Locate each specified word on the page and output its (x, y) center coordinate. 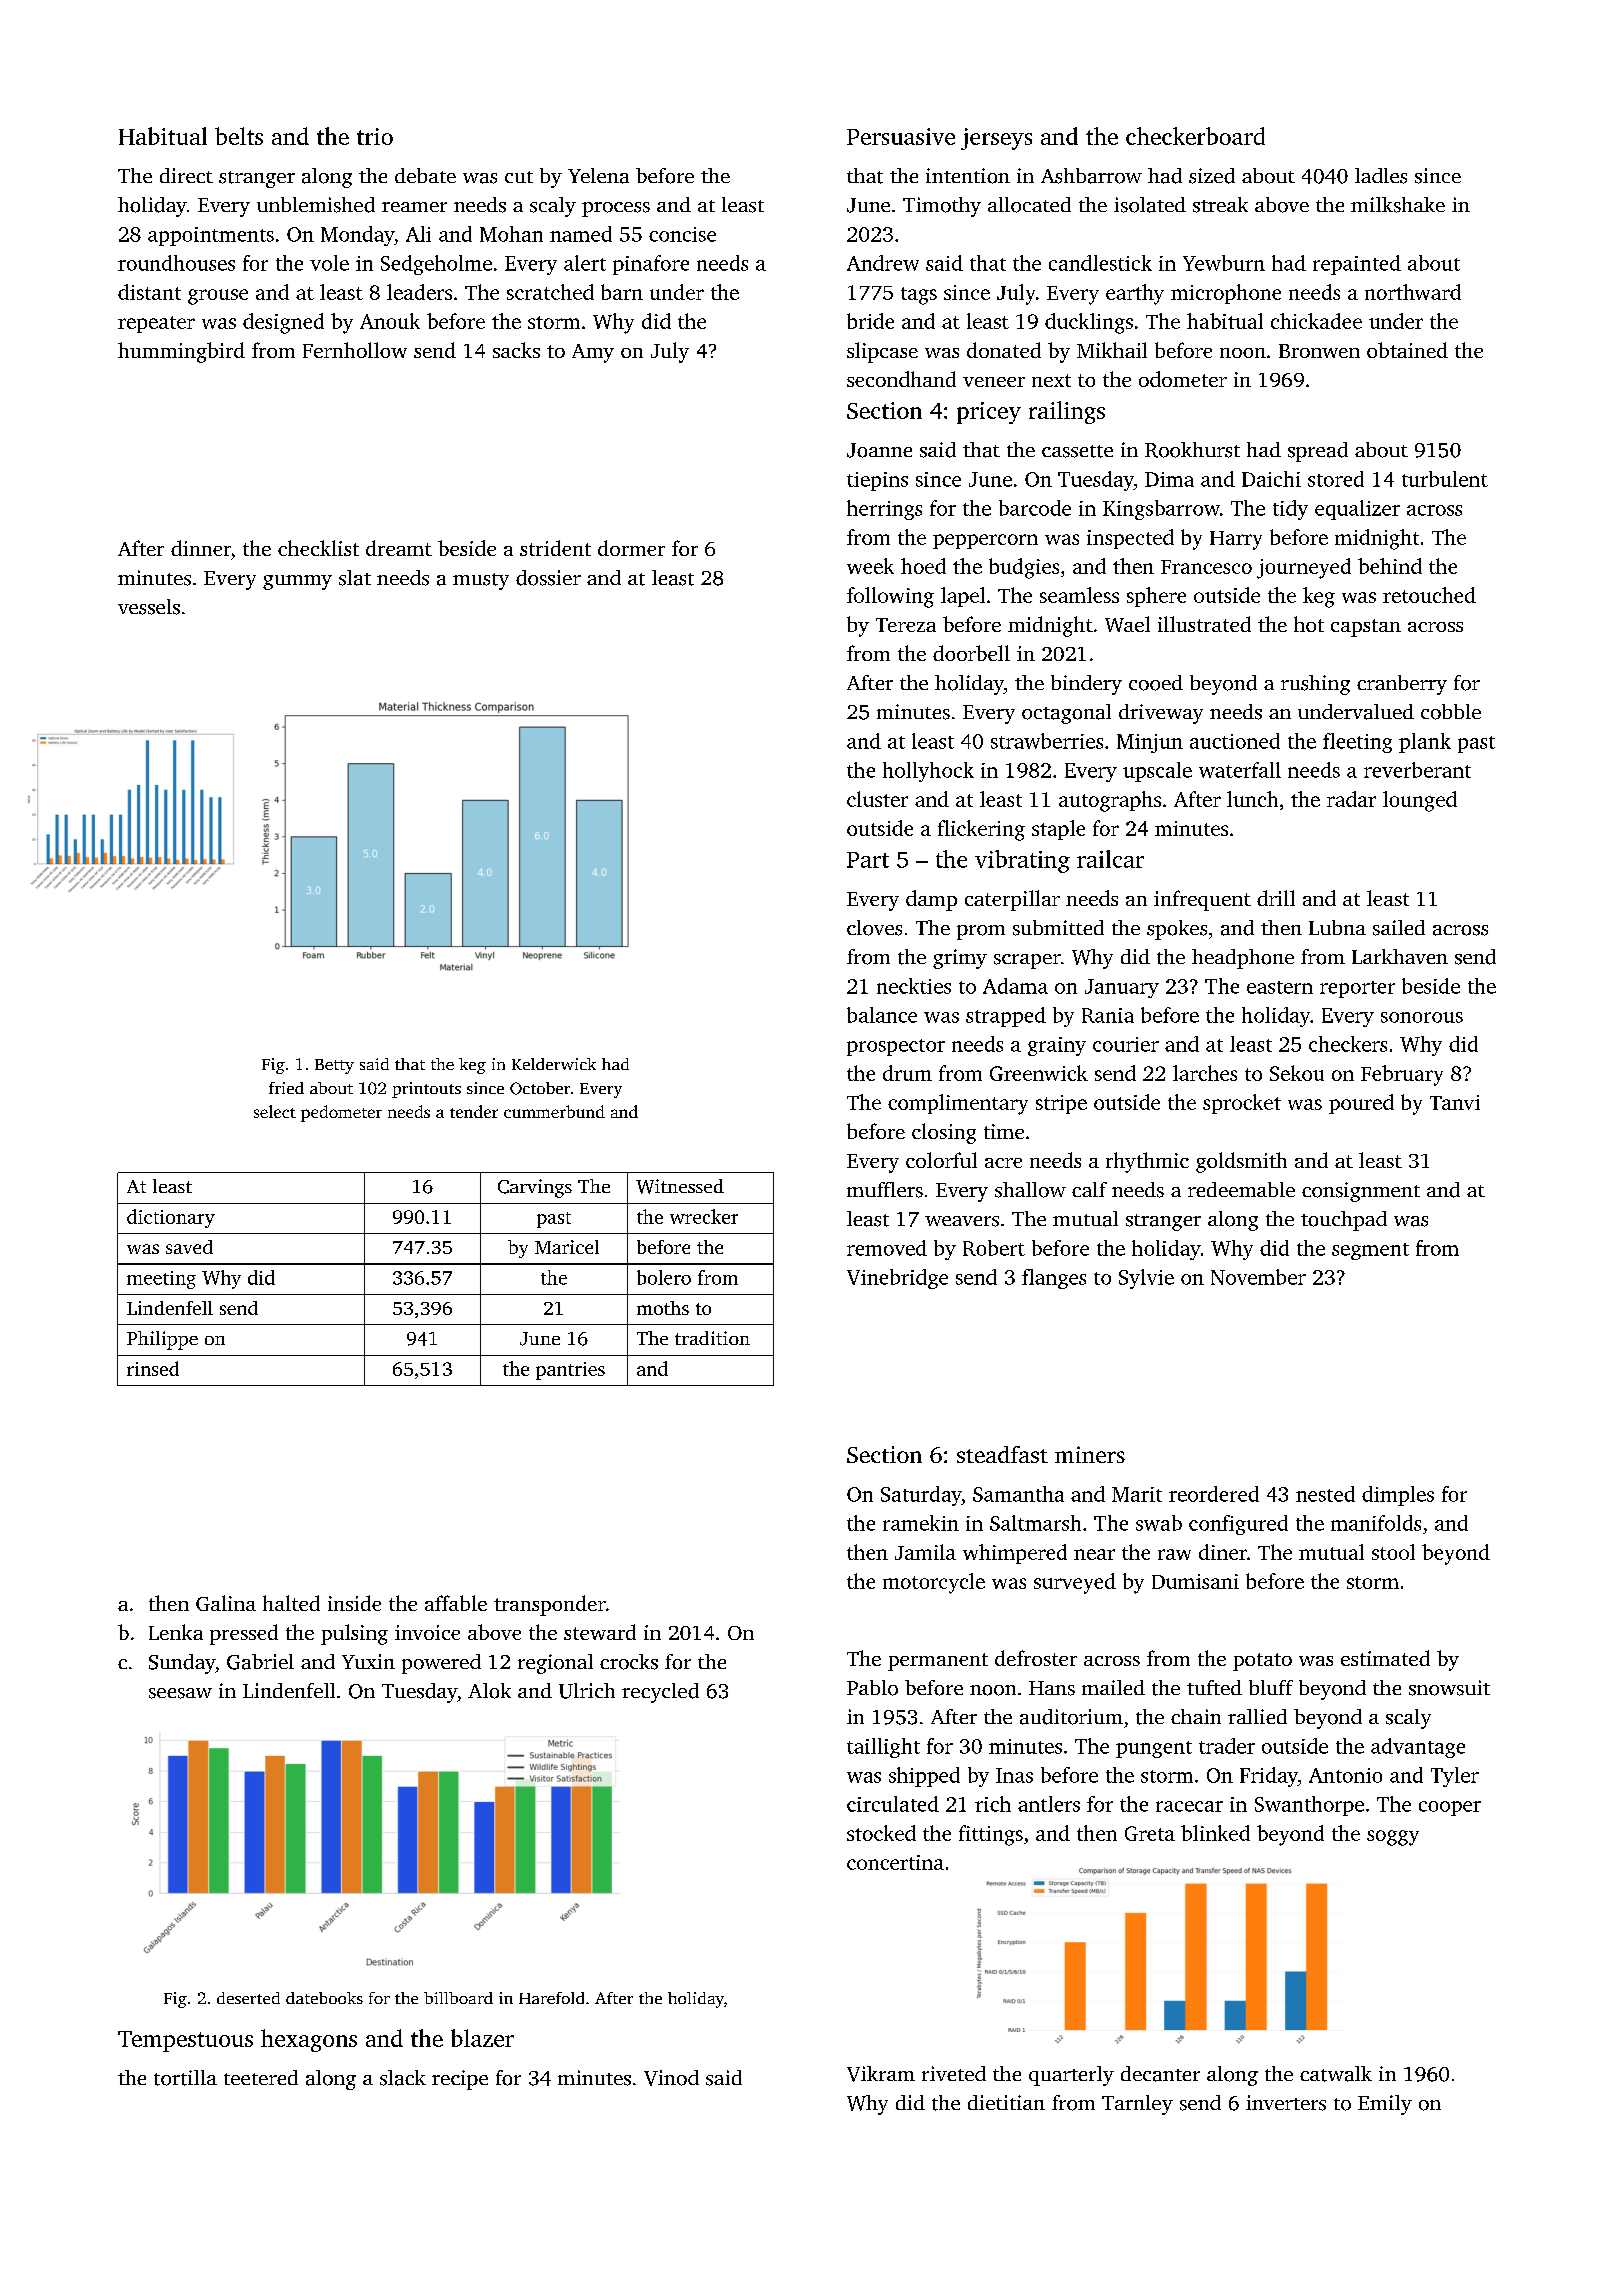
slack (403, 2078)
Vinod (671, 2078)
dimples (1398, 1496)
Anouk (390, 321)
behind (1390, 566)
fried (286, 1088)
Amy (593, 353)
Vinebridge (897, 1279)
